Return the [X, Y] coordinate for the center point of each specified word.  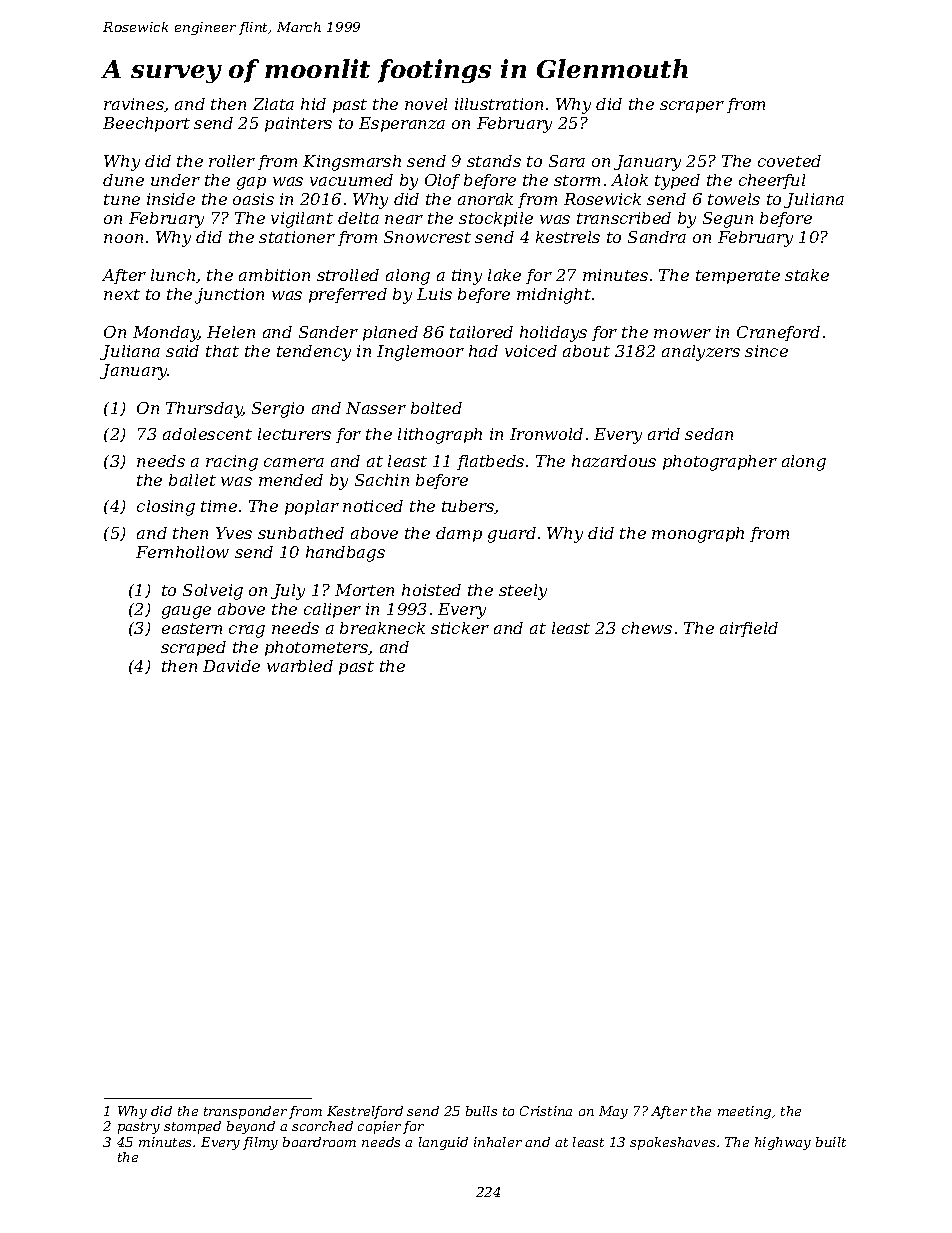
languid [443, 1143]
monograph [698, 535]
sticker [460, 628]
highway [783, 1143]
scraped [193, 648]
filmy [260, 1143]
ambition [274, 275]
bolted [436, 408]
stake [807, 275]
